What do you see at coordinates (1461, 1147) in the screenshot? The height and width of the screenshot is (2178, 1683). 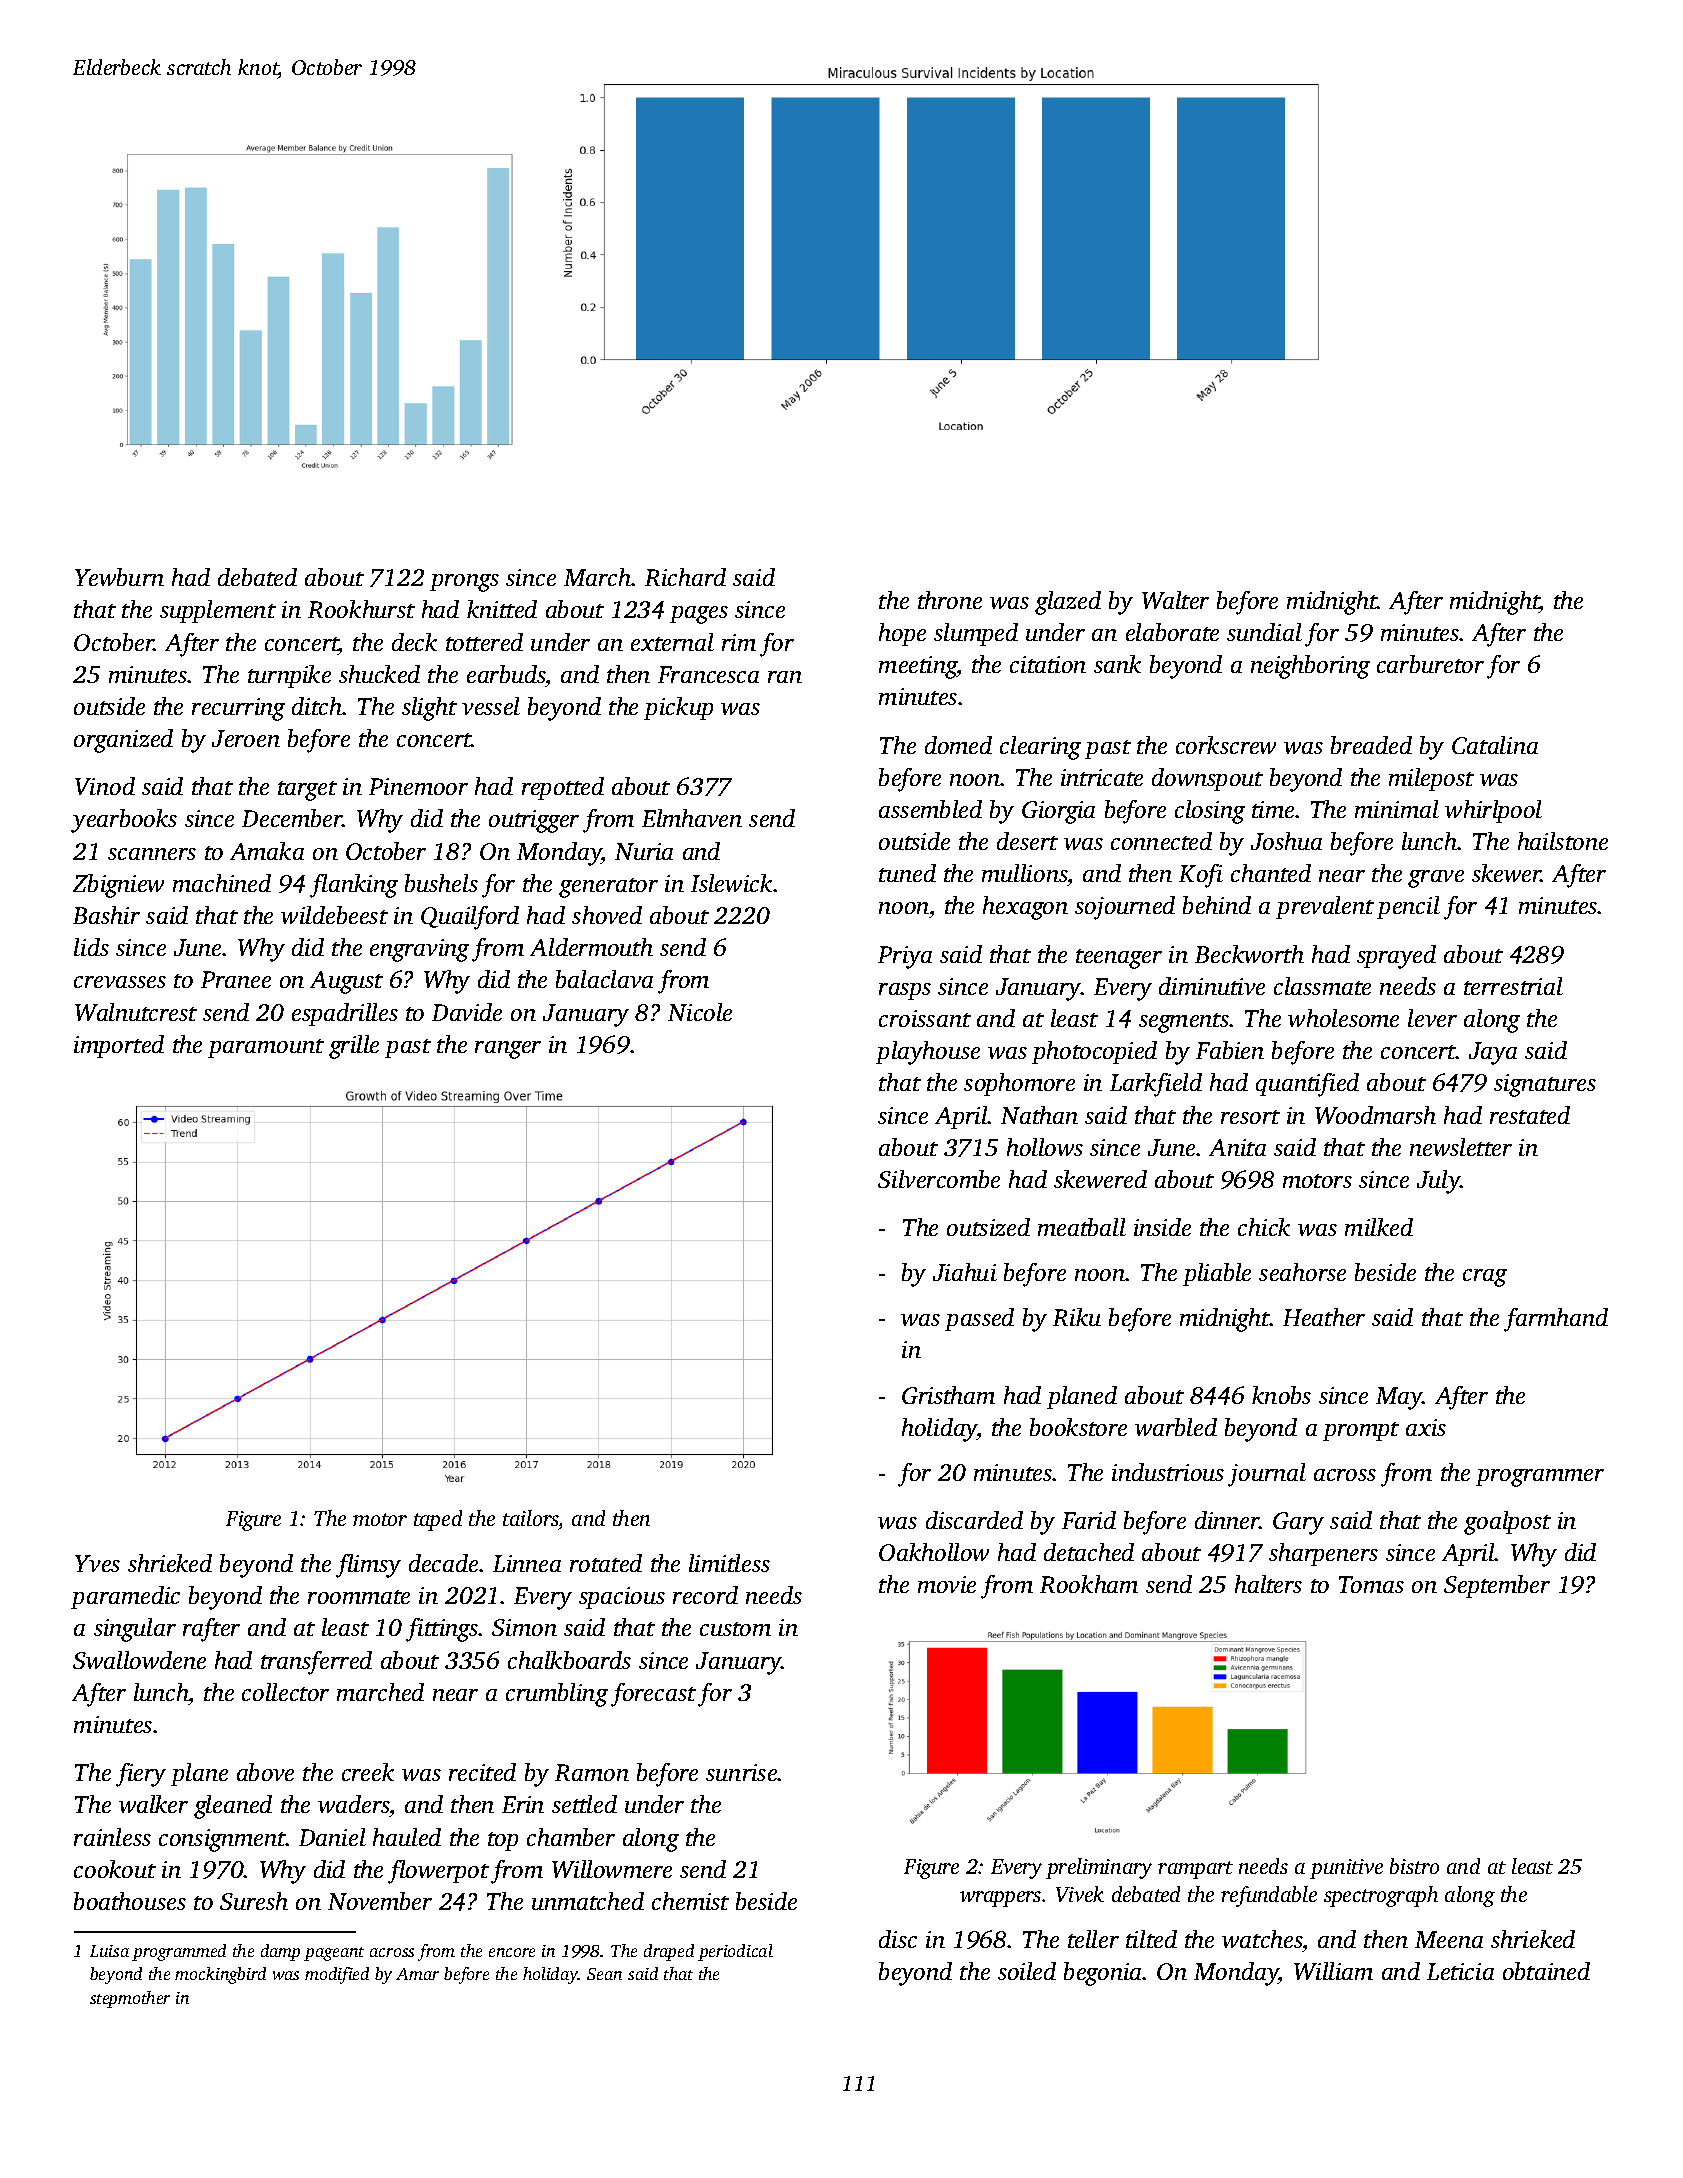 I see `newsletter` at bounding box center [1461, 1147].
